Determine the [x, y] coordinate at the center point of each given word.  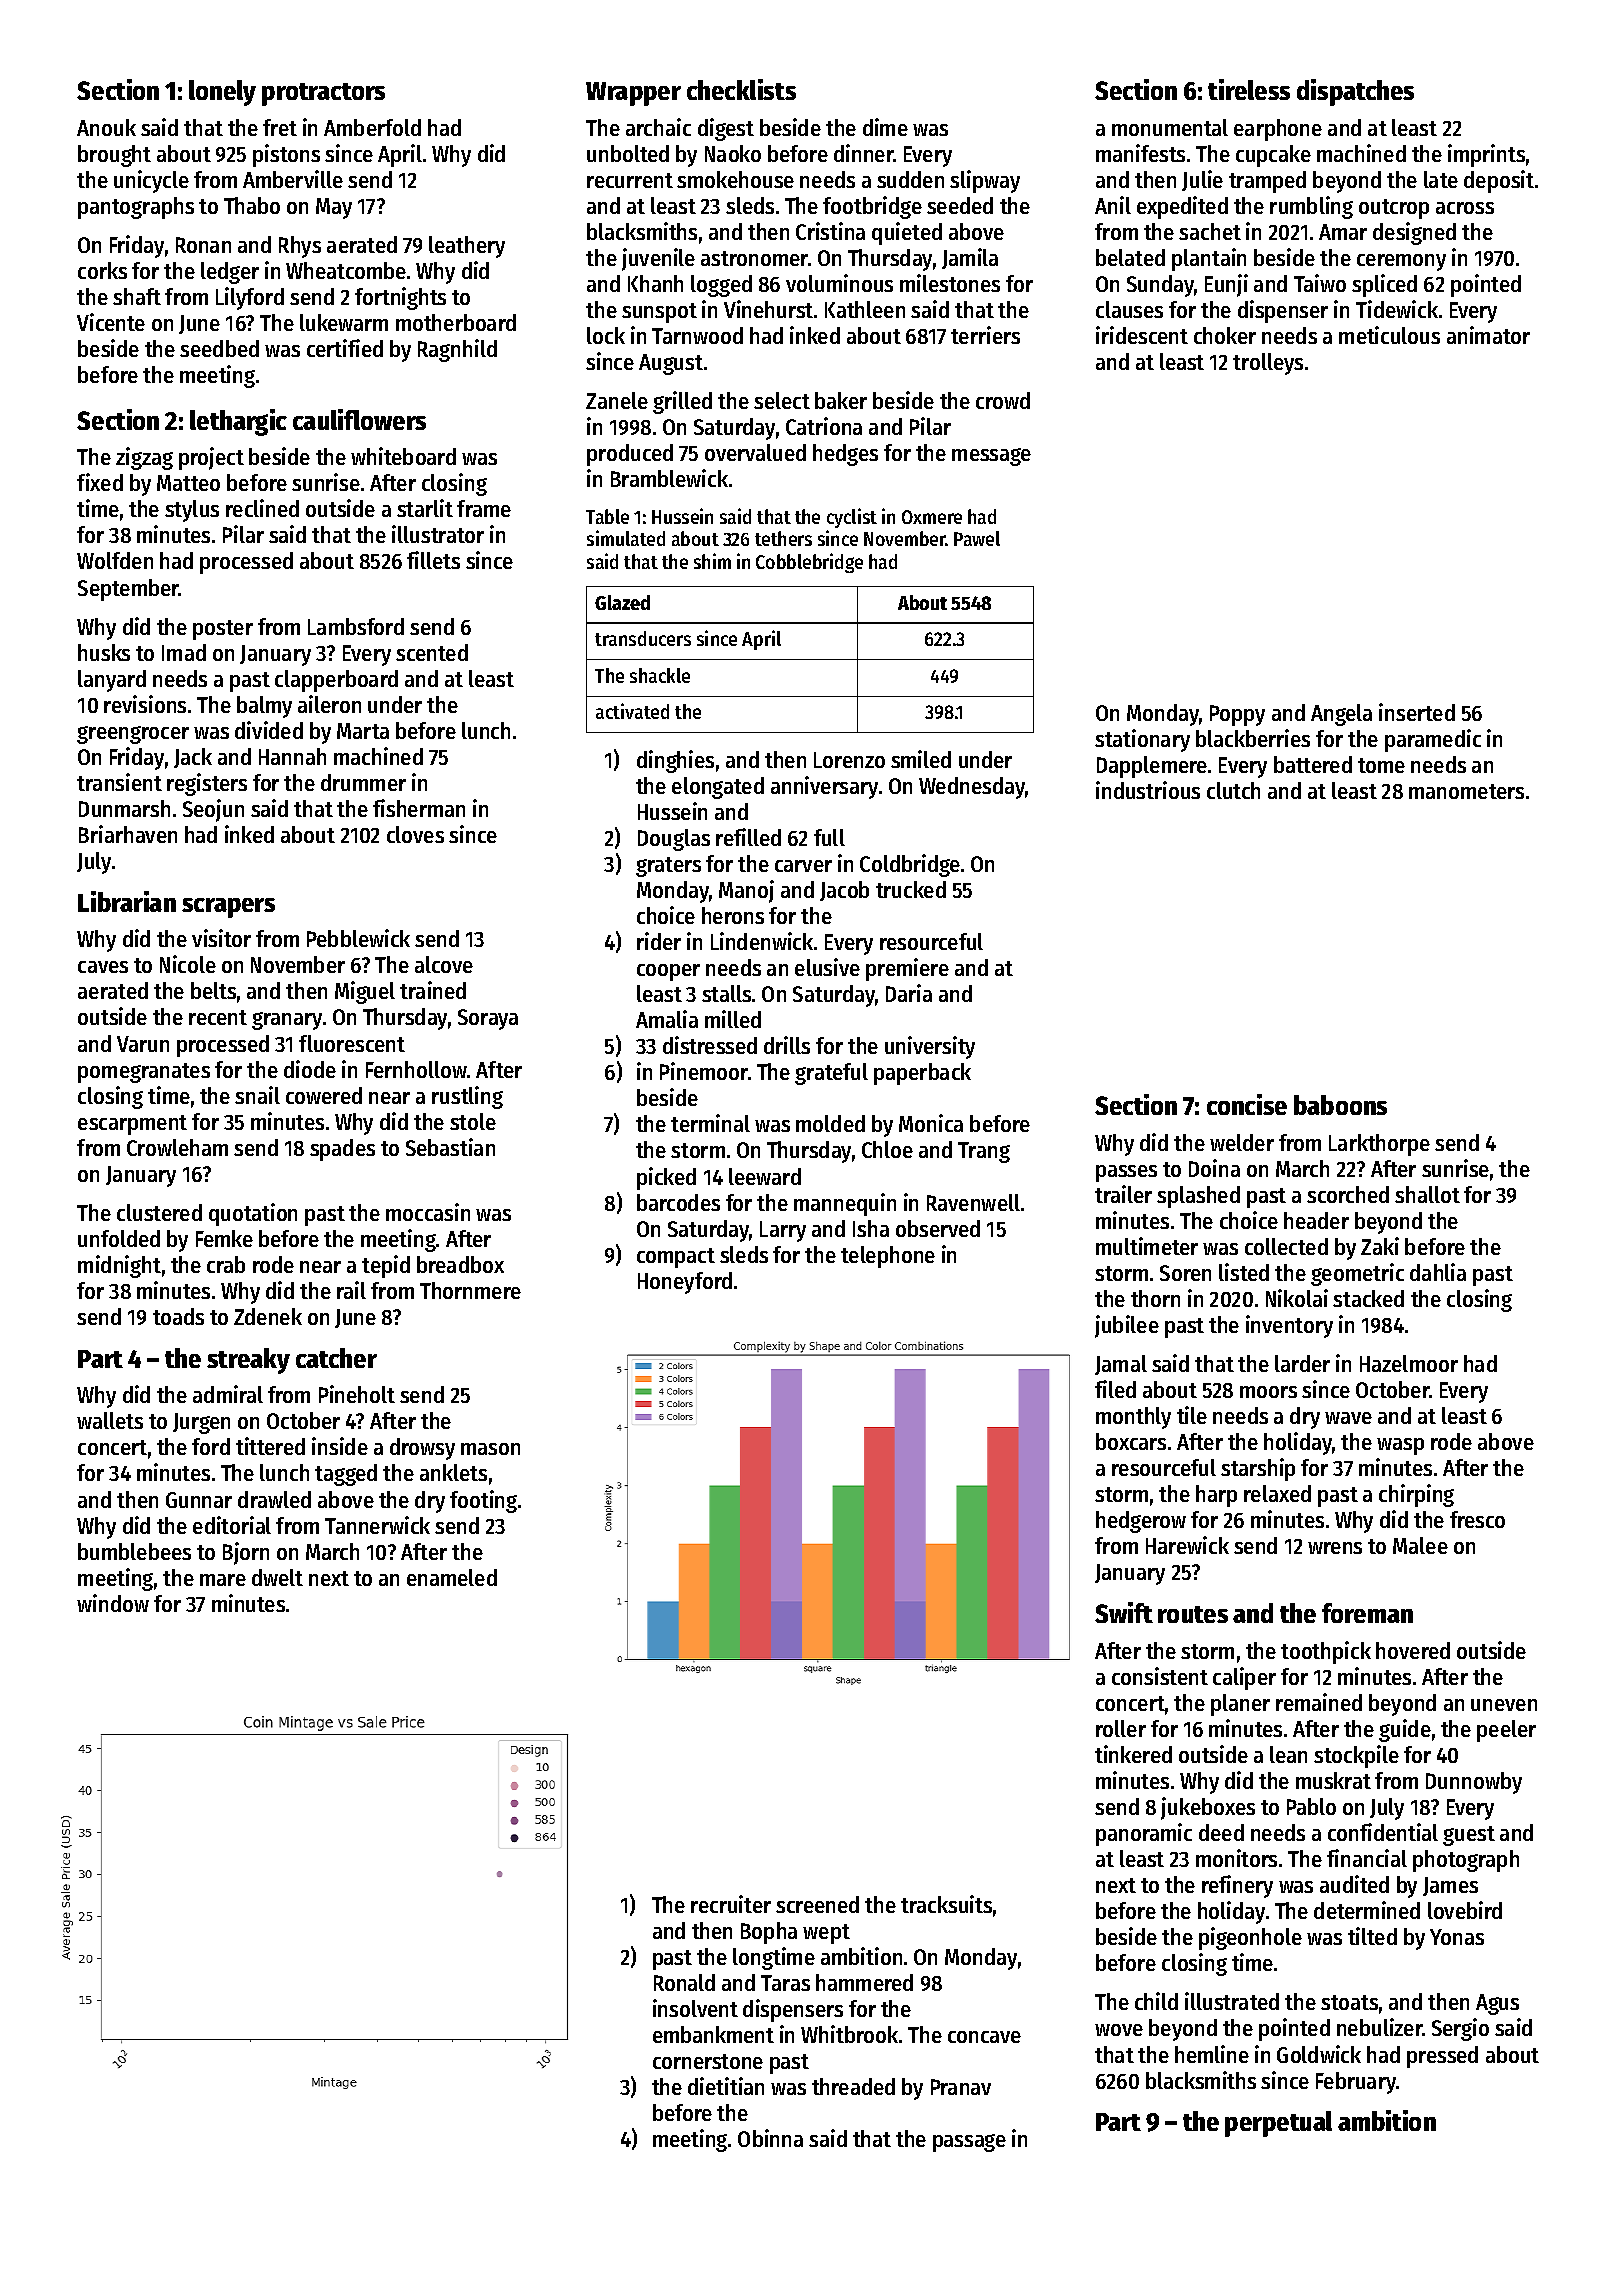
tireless [1249, 89]
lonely [222, 93]
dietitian [726, 2086]
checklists [741, 89]
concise [1247, 1104]
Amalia [667, 1019]
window [113, 1603]
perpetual [1278, 2124]
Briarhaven [128, 834]
